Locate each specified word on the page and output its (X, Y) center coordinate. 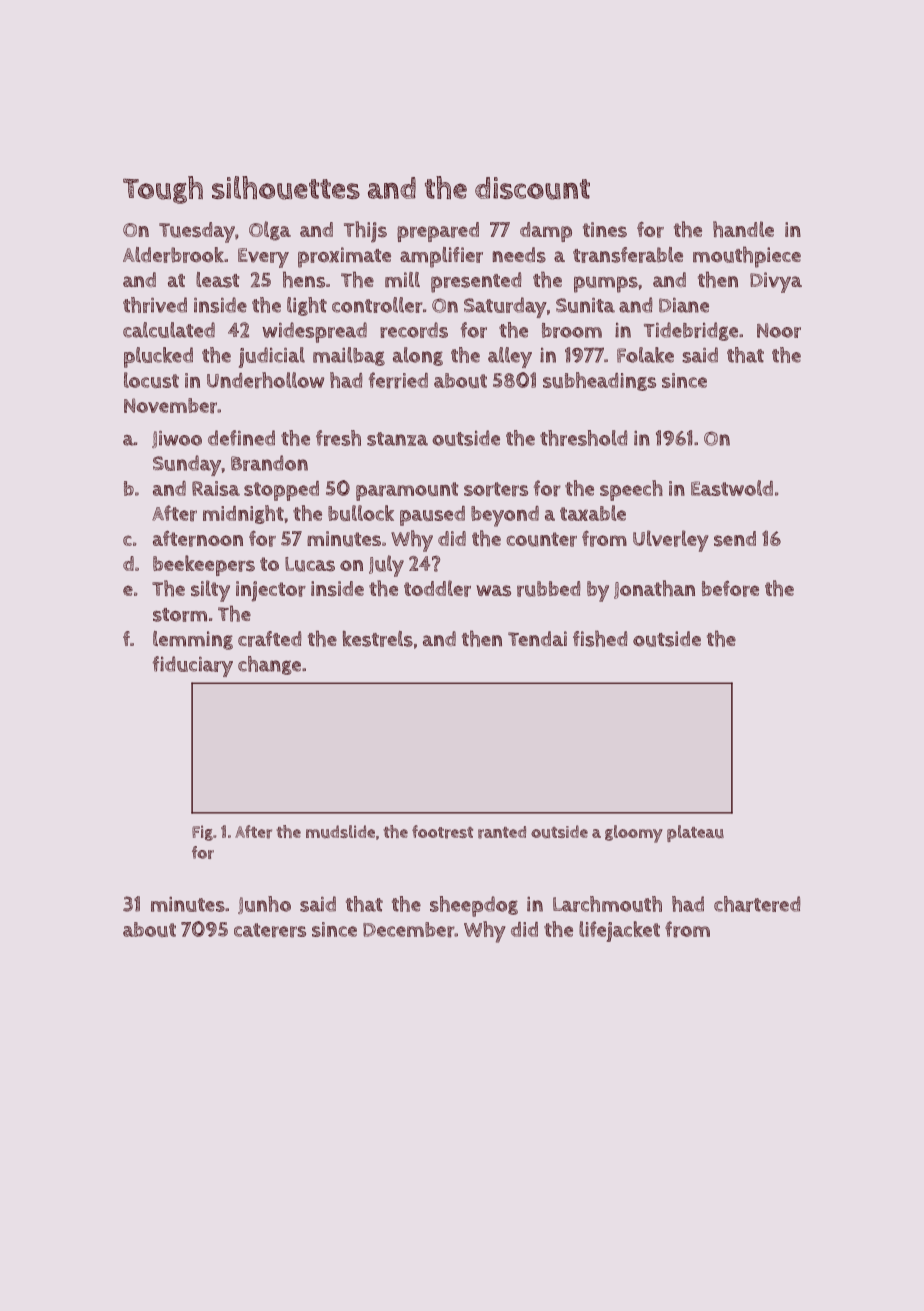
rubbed (548, 589)
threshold (583, 438)
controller (377, 305)
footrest (442, 832)
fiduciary (193, 666)
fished (600, 638)
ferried (398, 380)
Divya (776, 282)
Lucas (310, 564)
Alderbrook (173, 255)
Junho (264, 905)
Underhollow (265, 380)
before (730, 588)
